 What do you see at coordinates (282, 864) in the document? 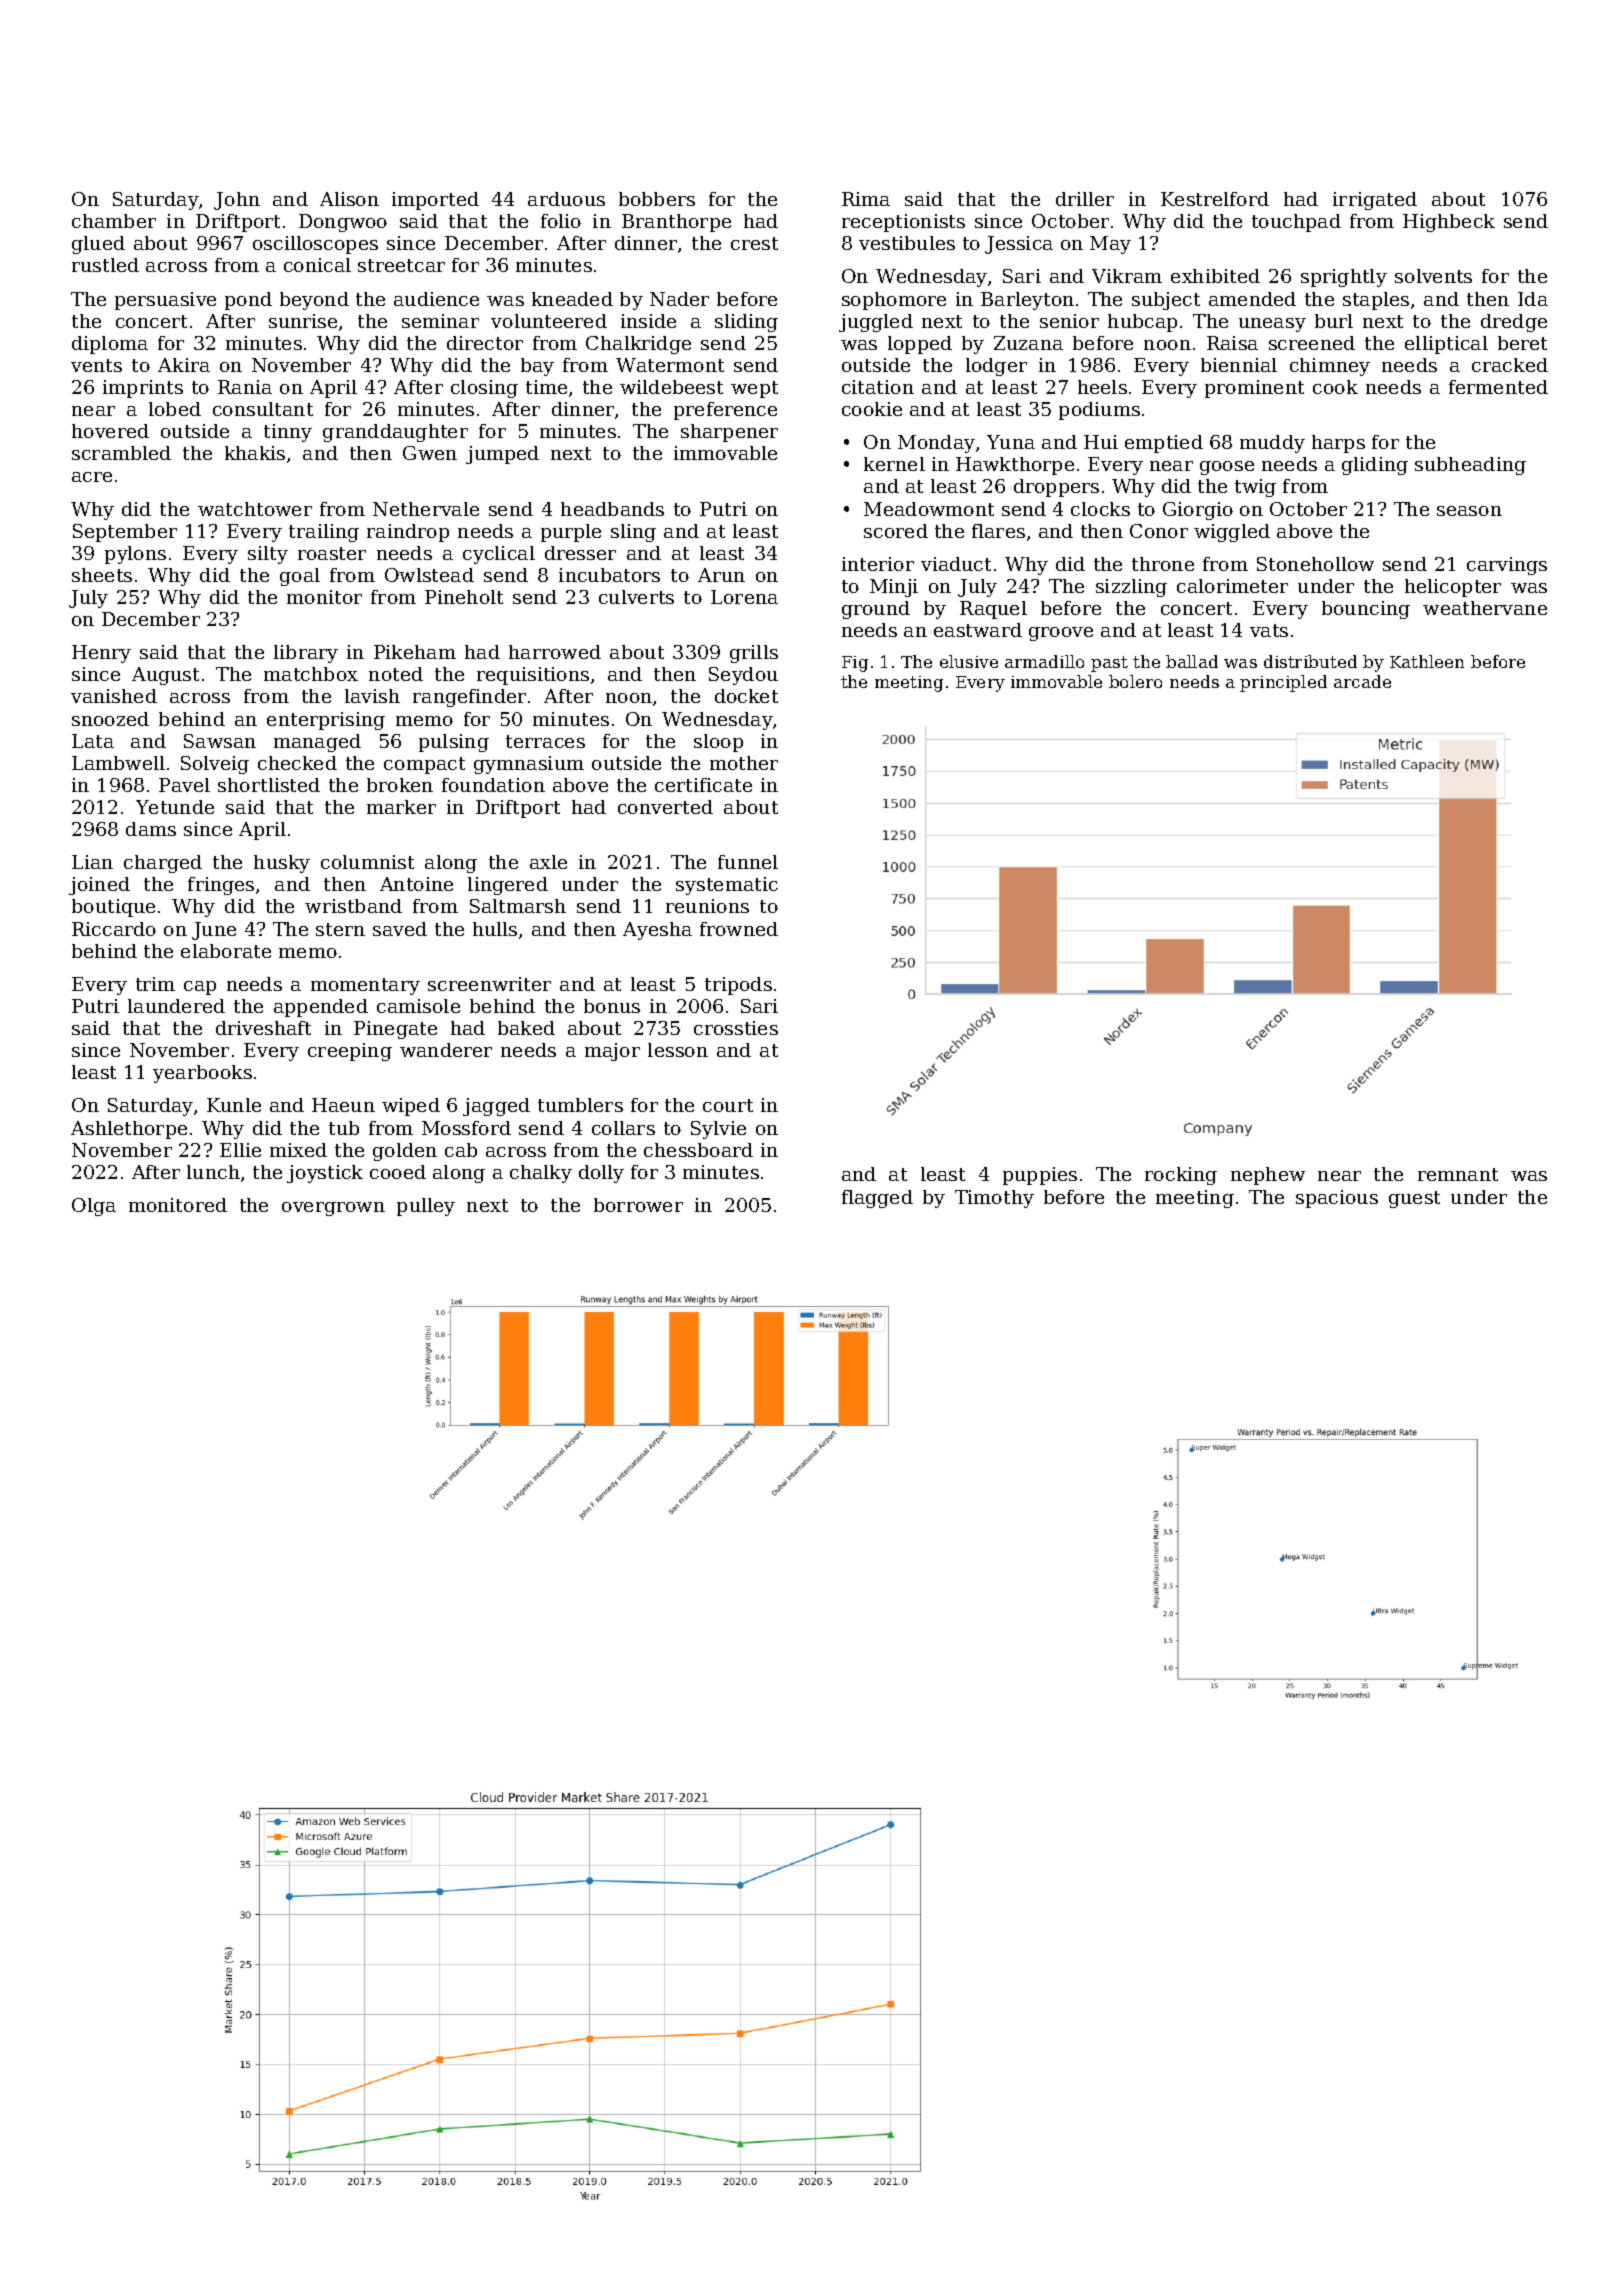
I see `husky` at bounding box center [282, 864].
